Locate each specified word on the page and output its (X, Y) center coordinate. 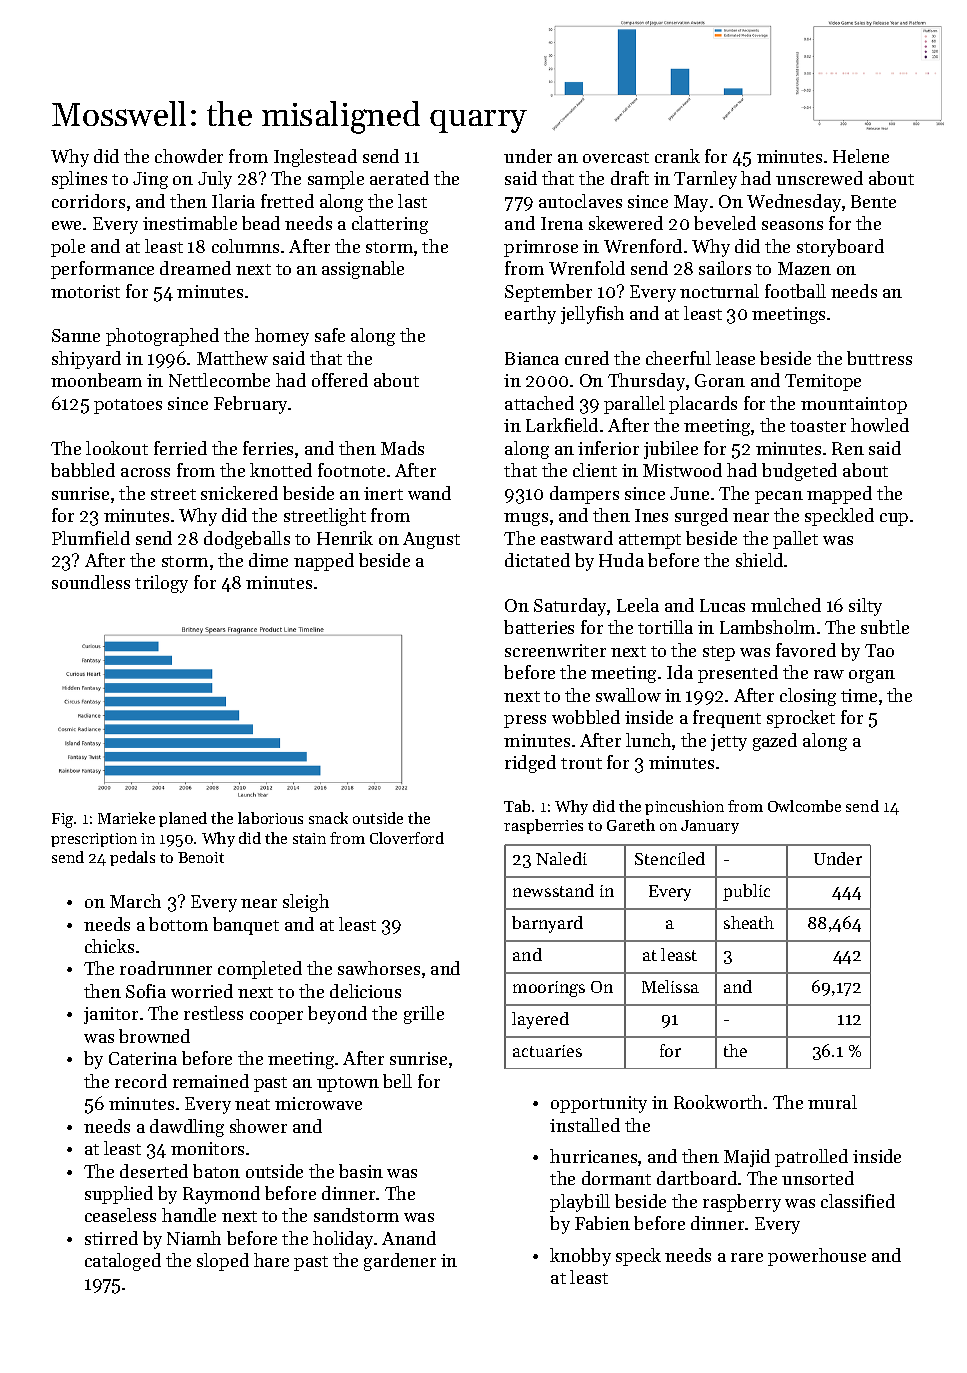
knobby (580, 1257)
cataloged (123, 1262)
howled (880, 425)
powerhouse (817, 1257)
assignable (363, 270)
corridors (88, 201)
